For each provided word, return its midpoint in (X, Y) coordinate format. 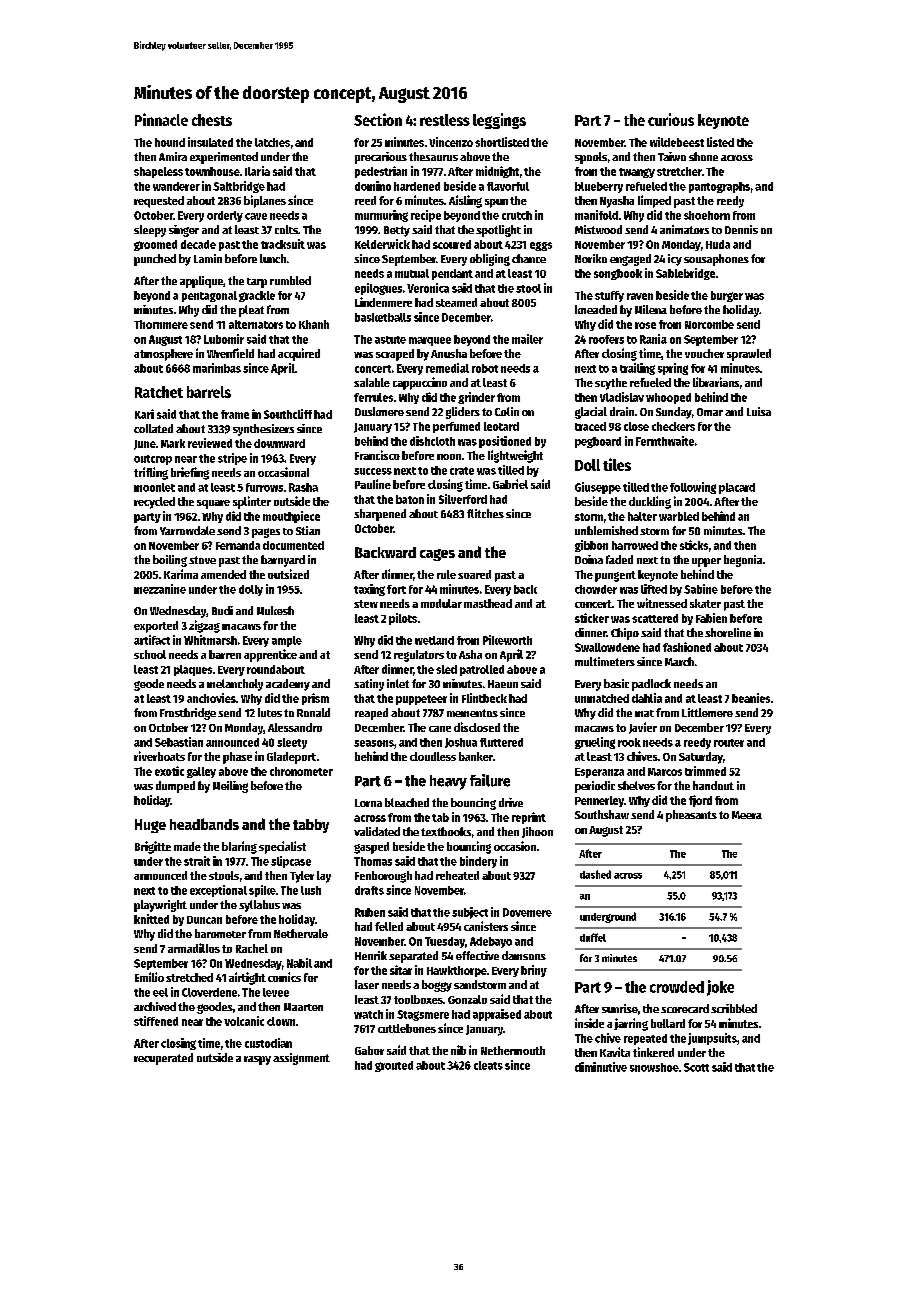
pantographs (719, 187)
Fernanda (238, 545)
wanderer (176, 186)
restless (445, 120)
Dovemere (527, 912)
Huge (150, 826)
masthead (488, 603)
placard (737, 488)
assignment (301, 1059)
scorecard (685, 1008)
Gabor (369, 1050)
